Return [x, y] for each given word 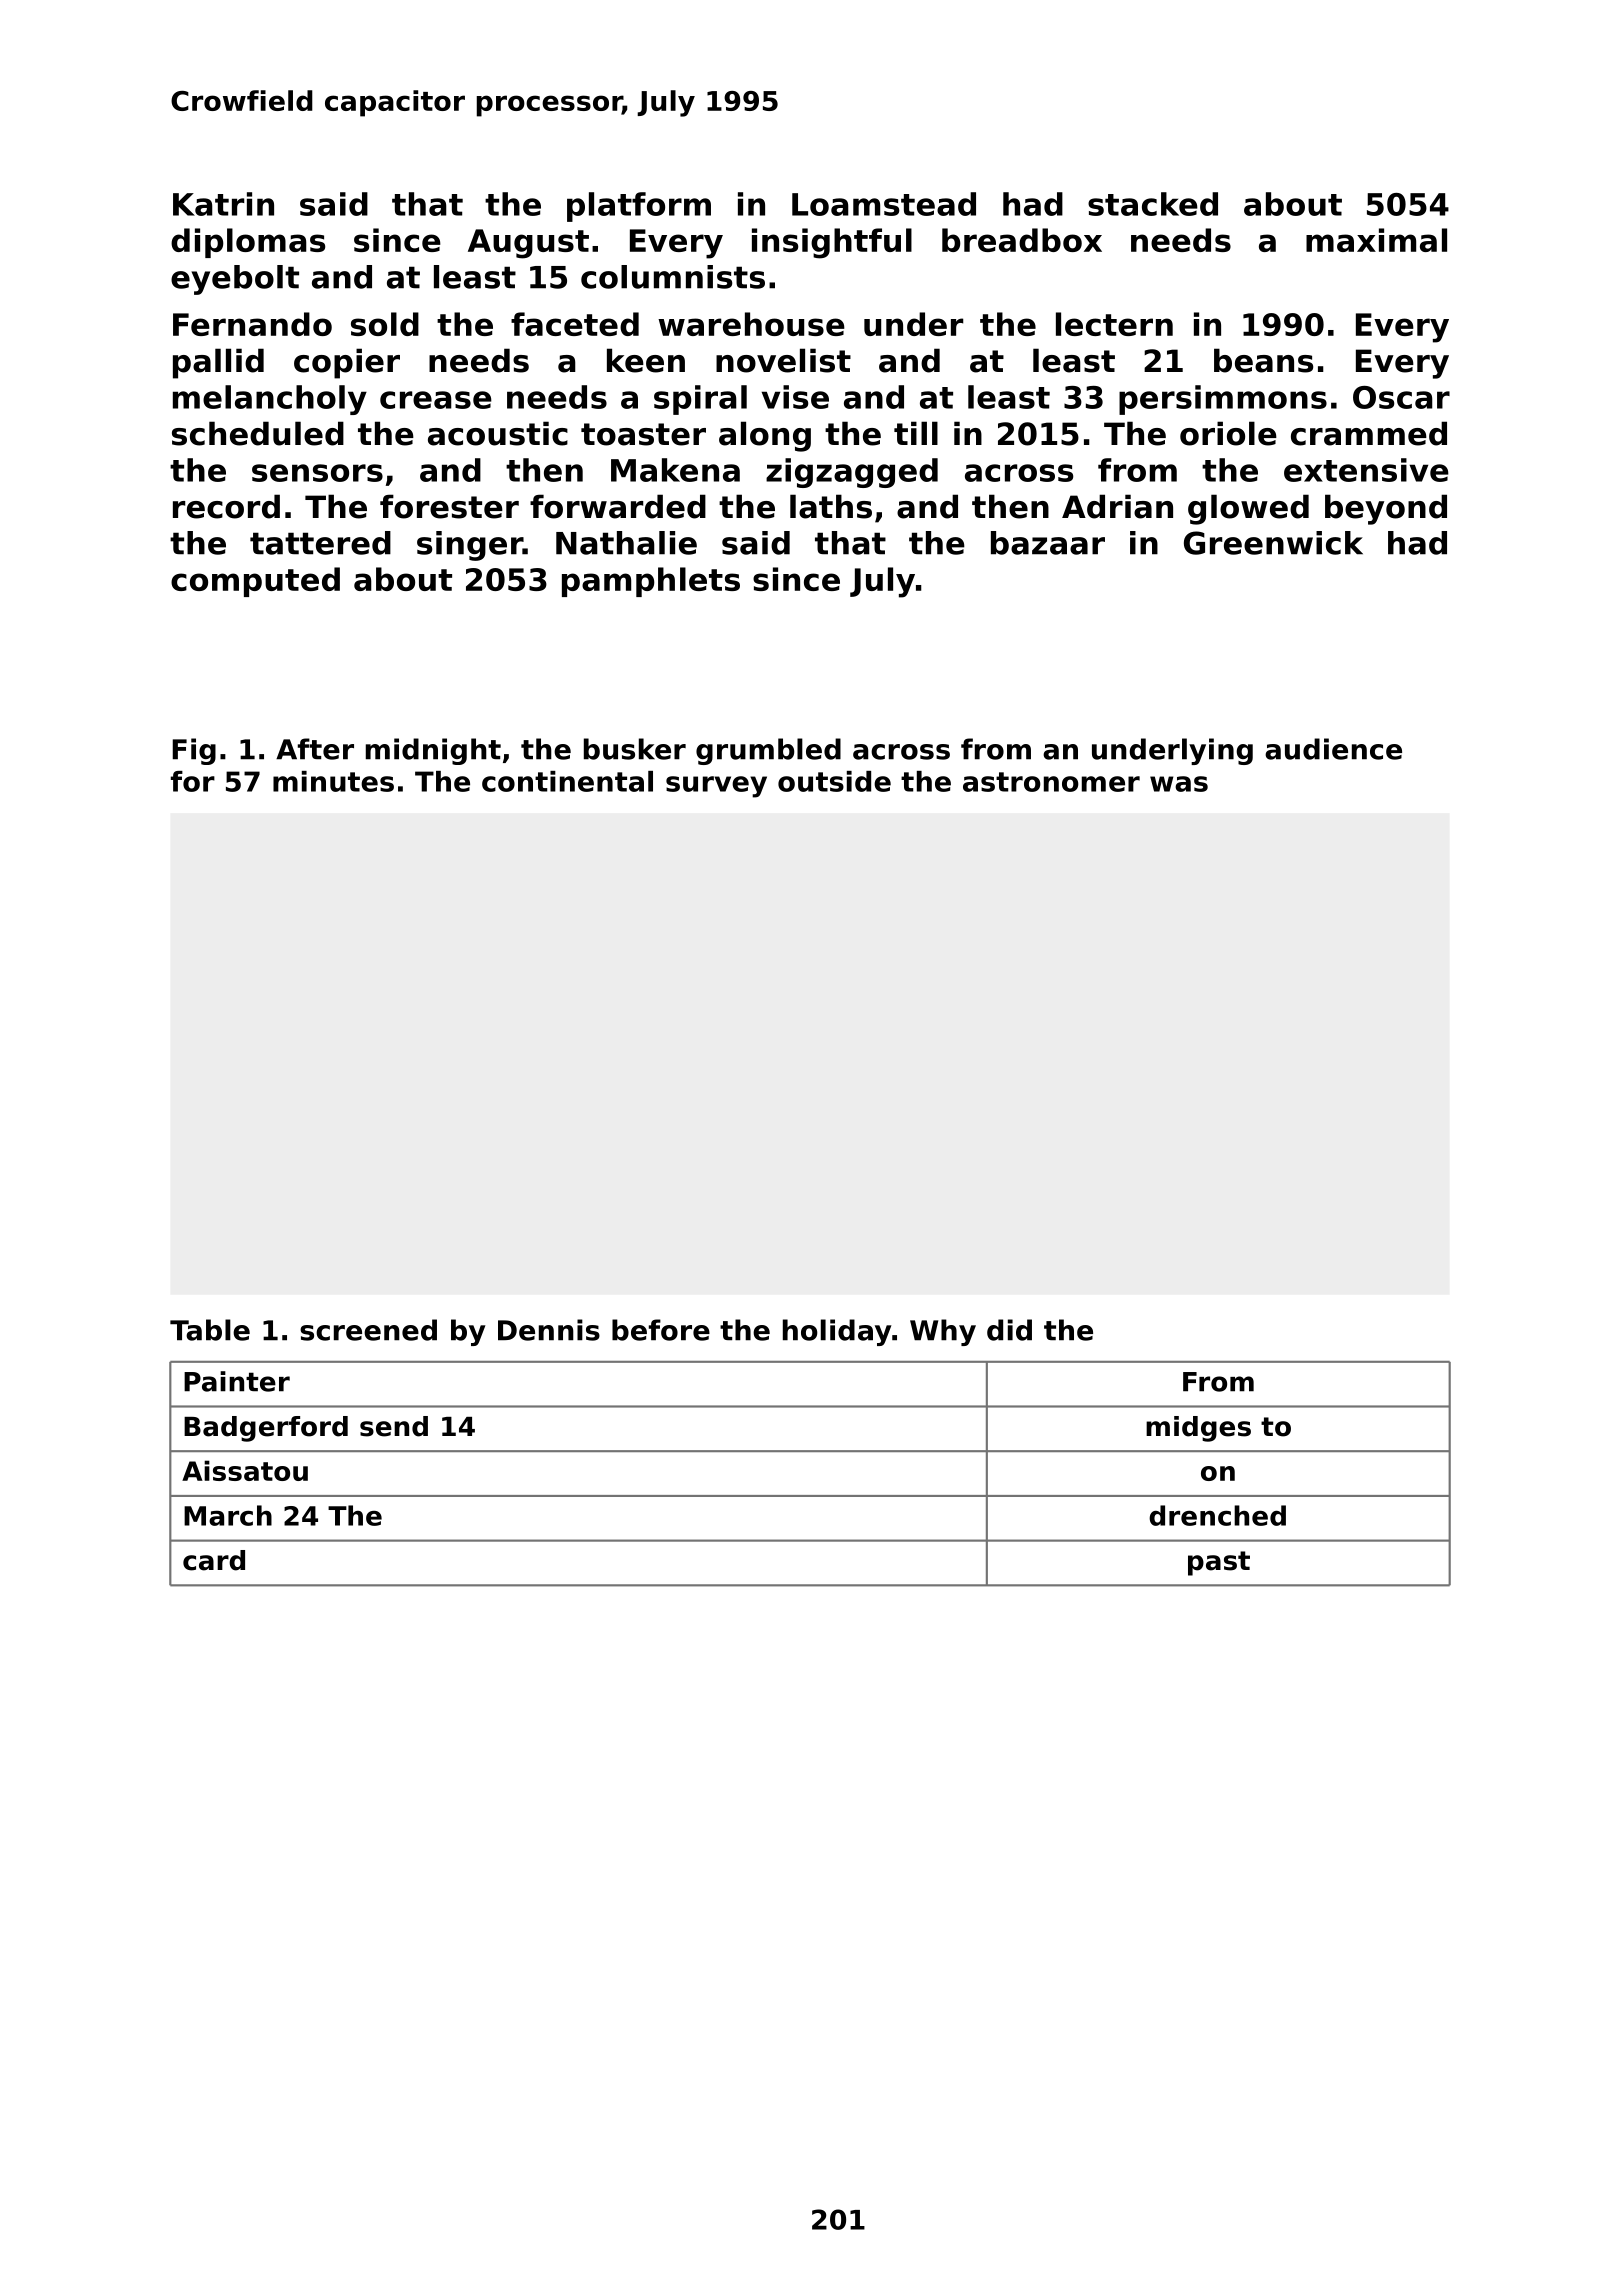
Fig [194, 751]
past [1219, 1563]
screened [368, 1330]
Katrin [223, 204]
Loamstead [884, 204]
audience [1333, 749]
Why [943, 1332]
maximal [1376, 240]
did [1009, 1330]
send [394, 1426]
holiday [837, 1332]
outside [834, 781]
